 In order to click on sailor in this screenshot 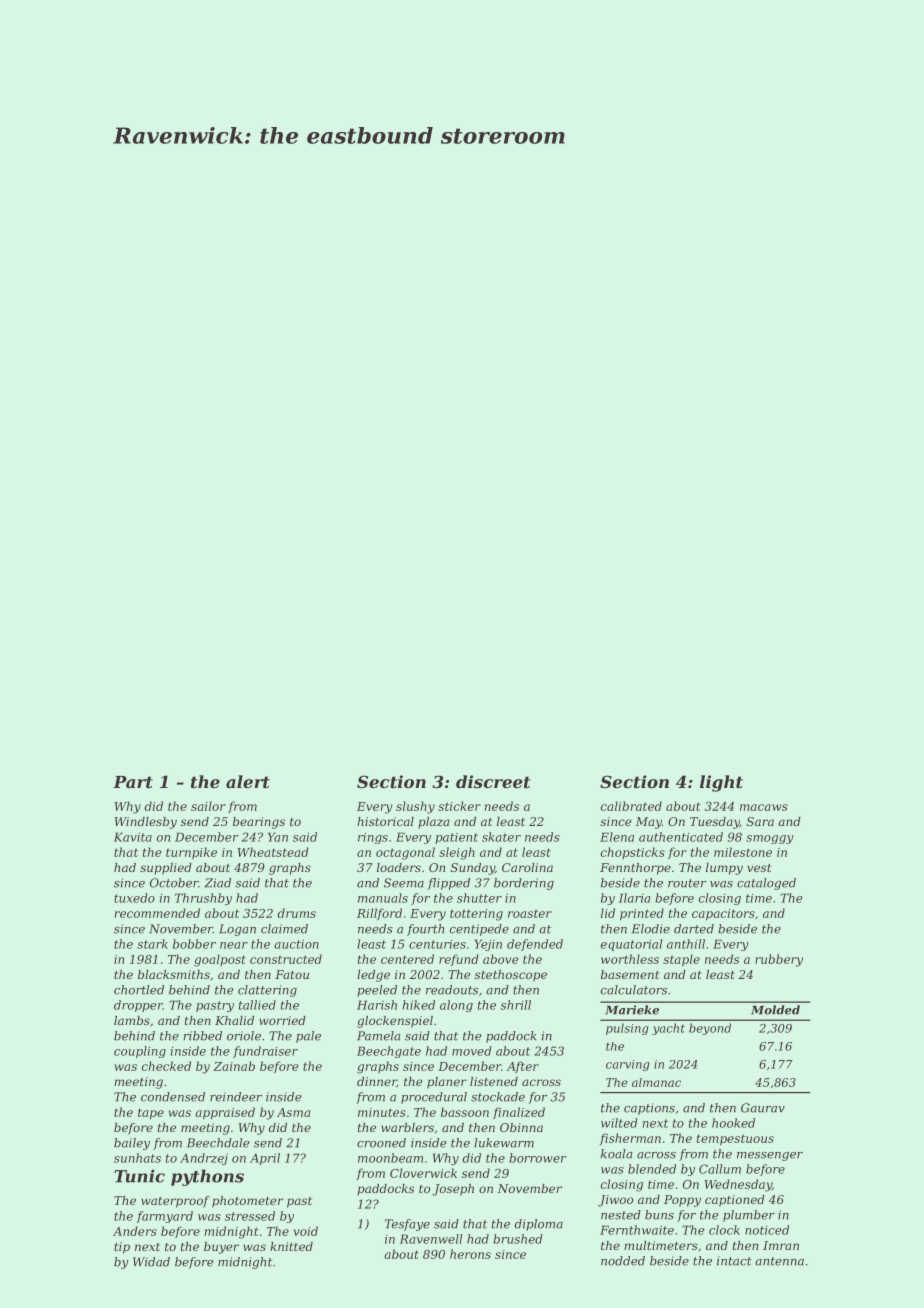, I will do `click(208, 806)`.
